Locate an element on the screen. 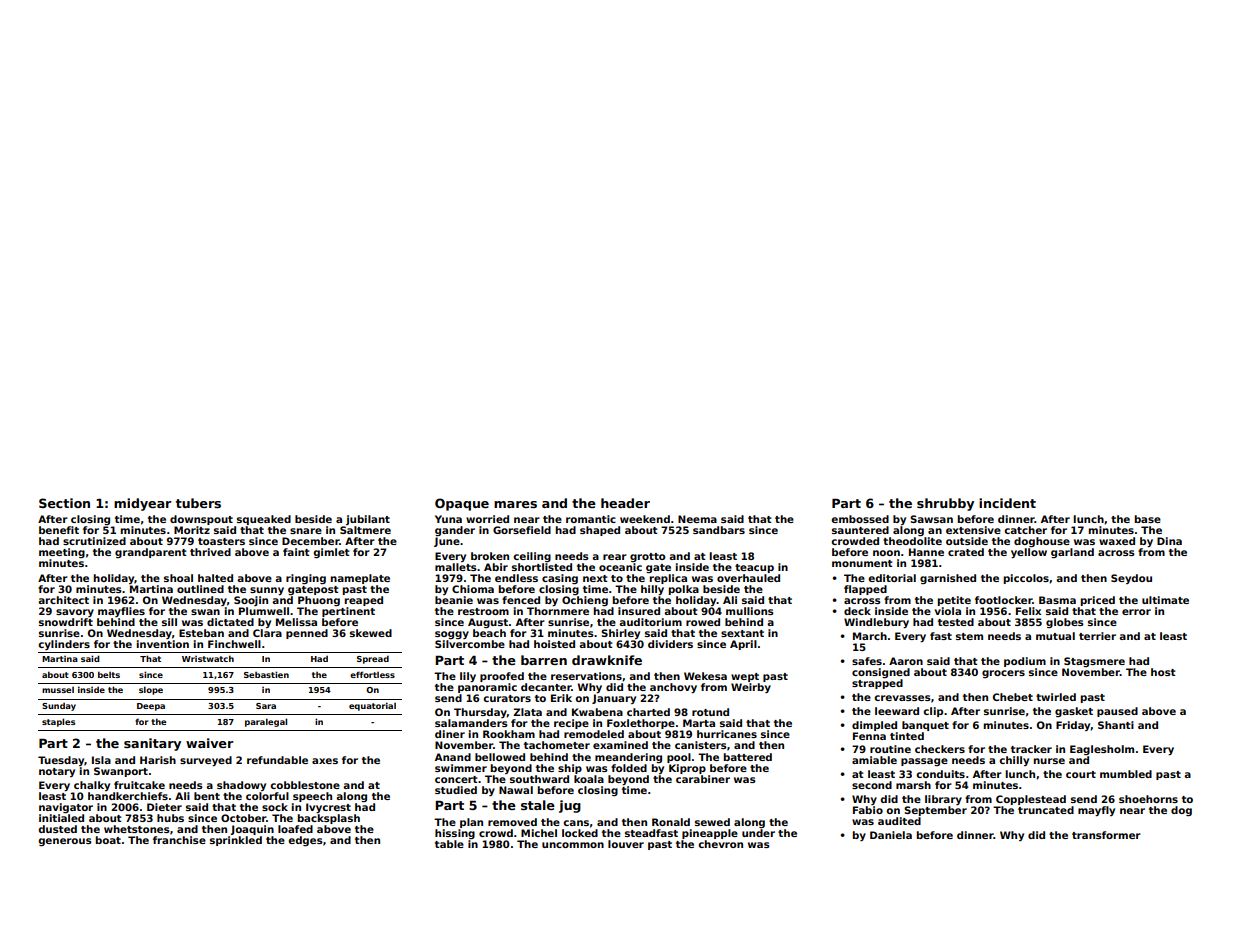 This screenshot has width=1233, height=952. dictated is located at coordinates (230, 622).
